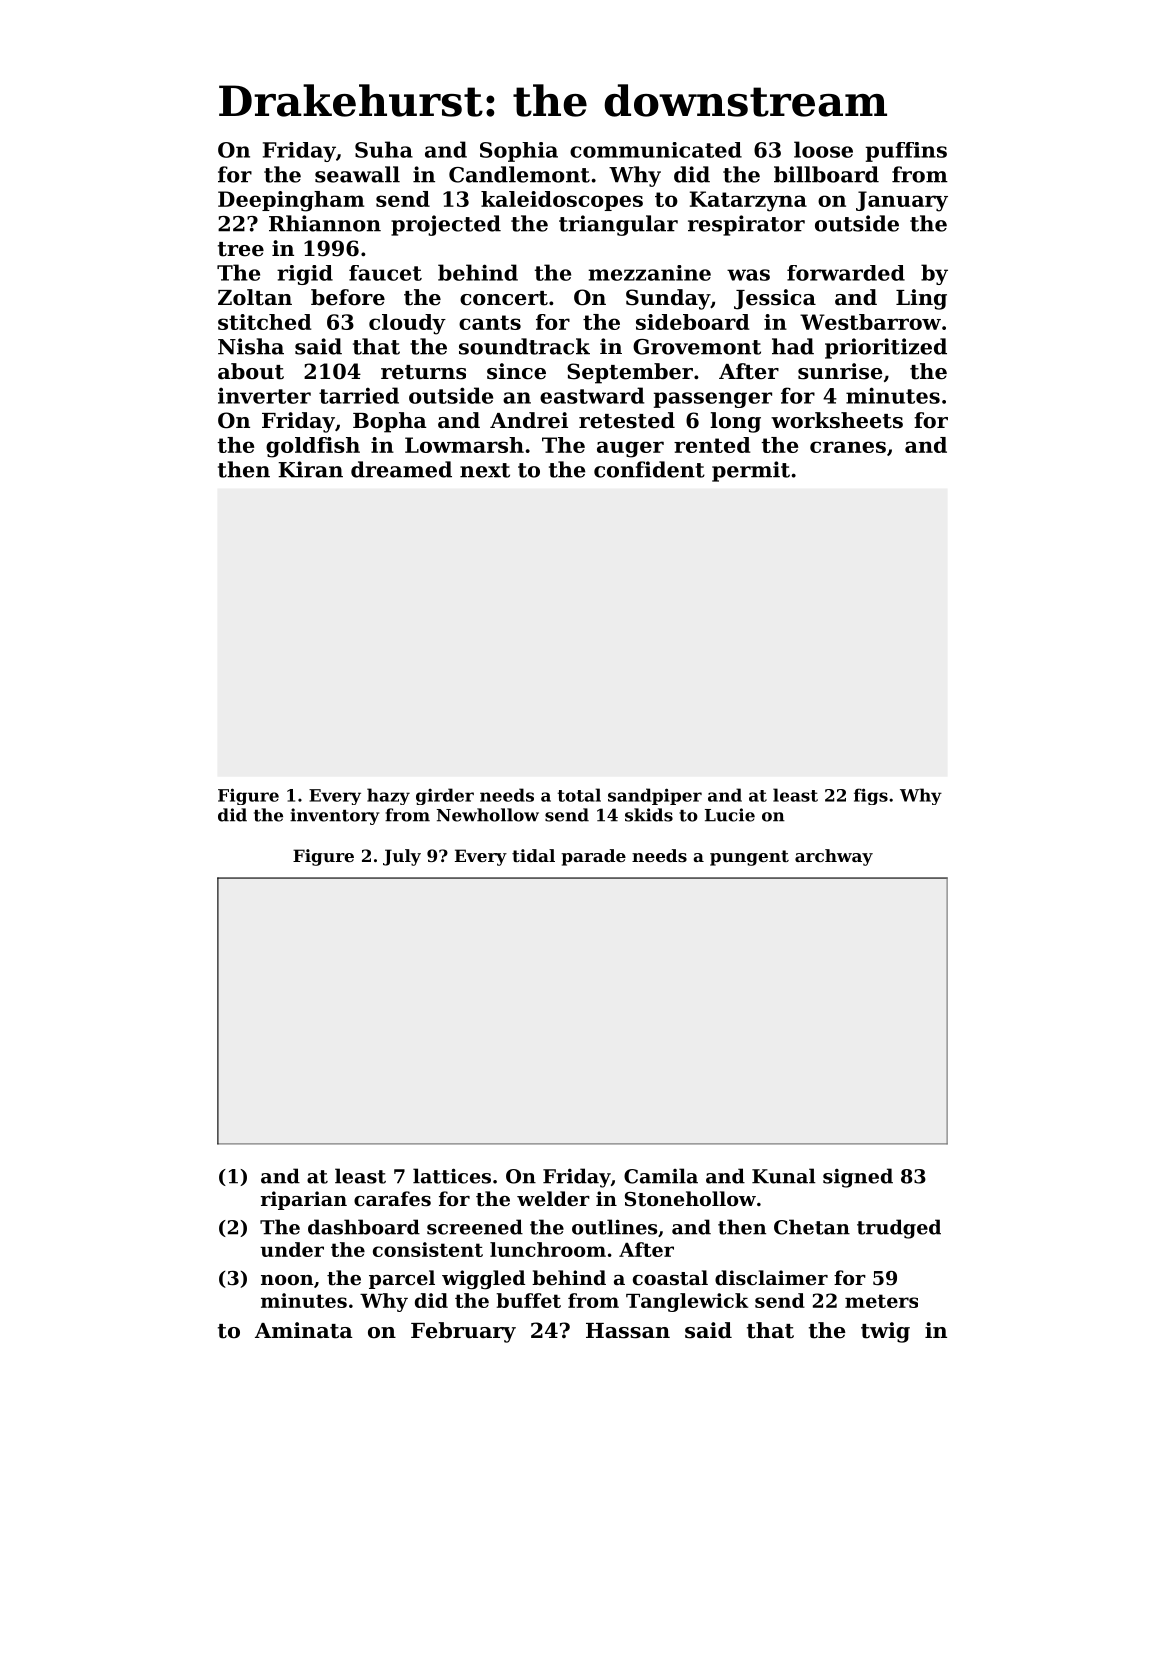 This screenshot has width=1165, height=1654. I want to click on Aminata, so click(304, 1330).
